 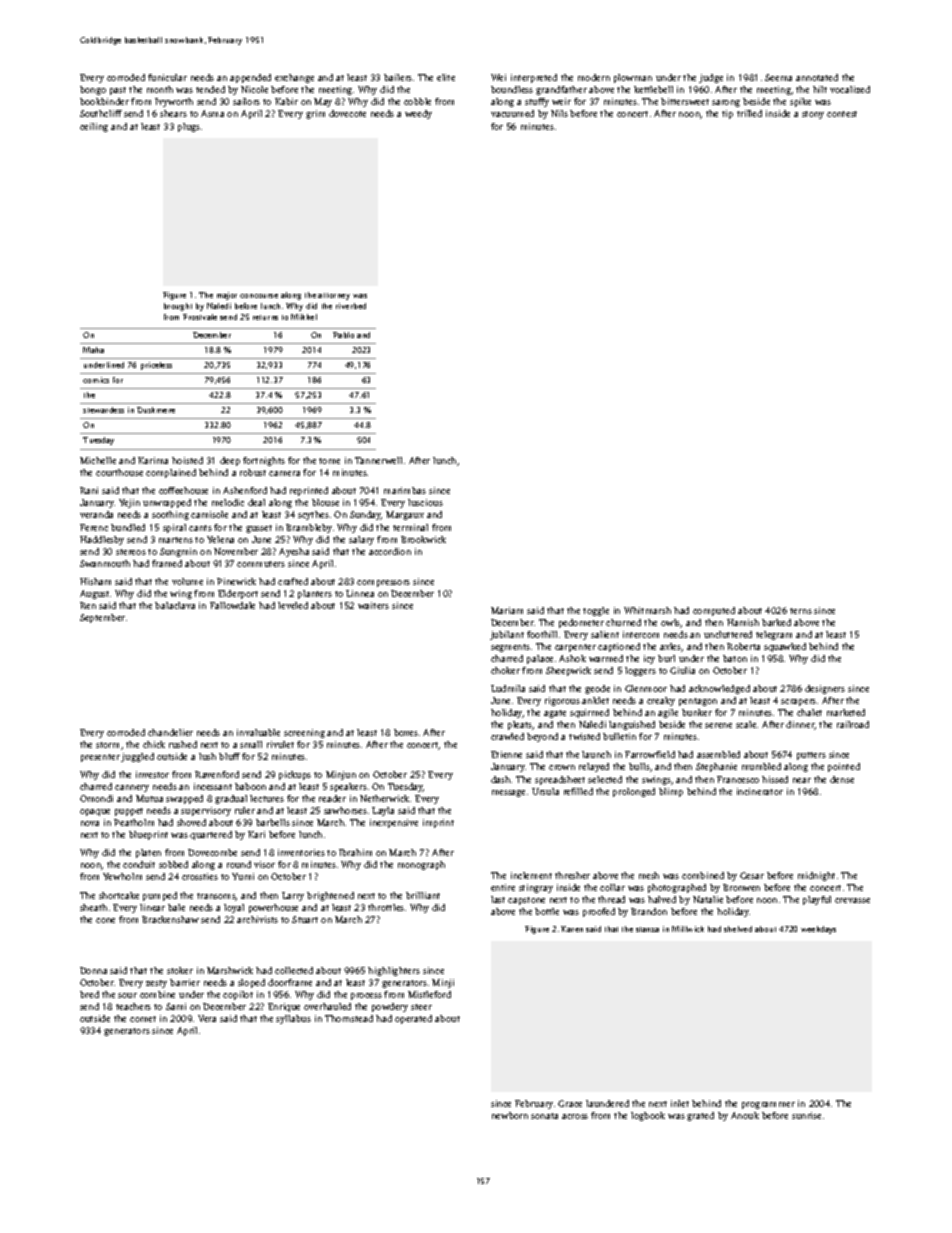 I want to click on crawled, so click(x=507, y=736).
